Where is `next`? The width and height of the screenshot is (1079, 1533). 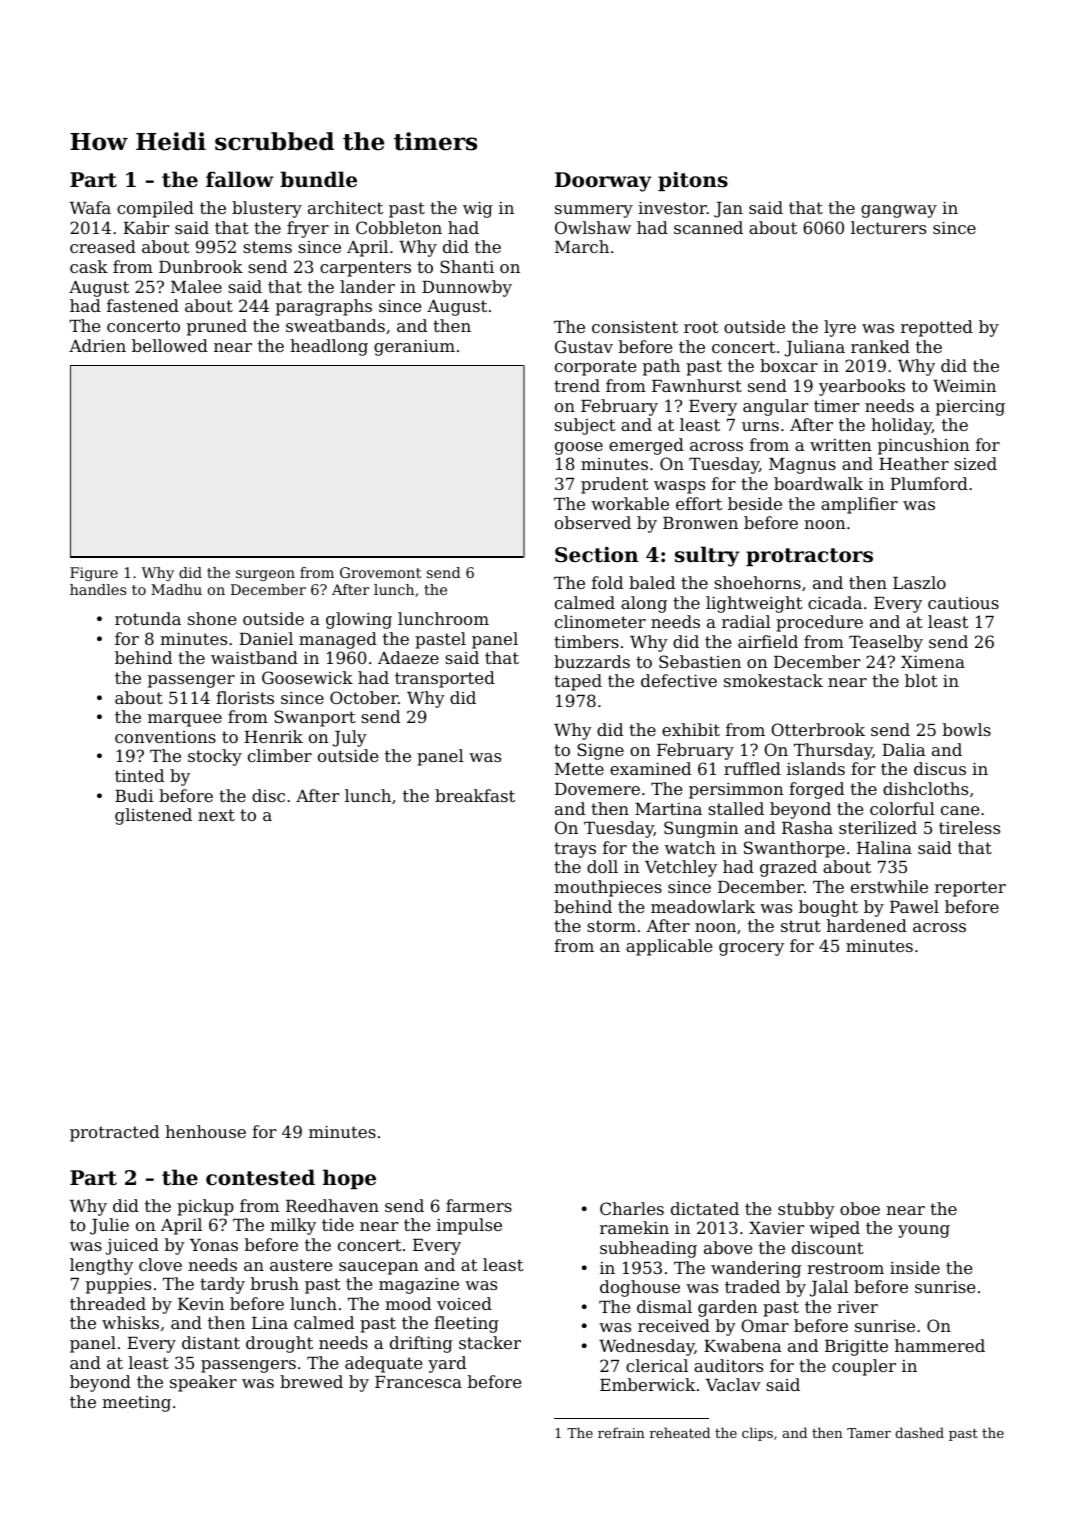
next is located at coordinates (216, 815).
